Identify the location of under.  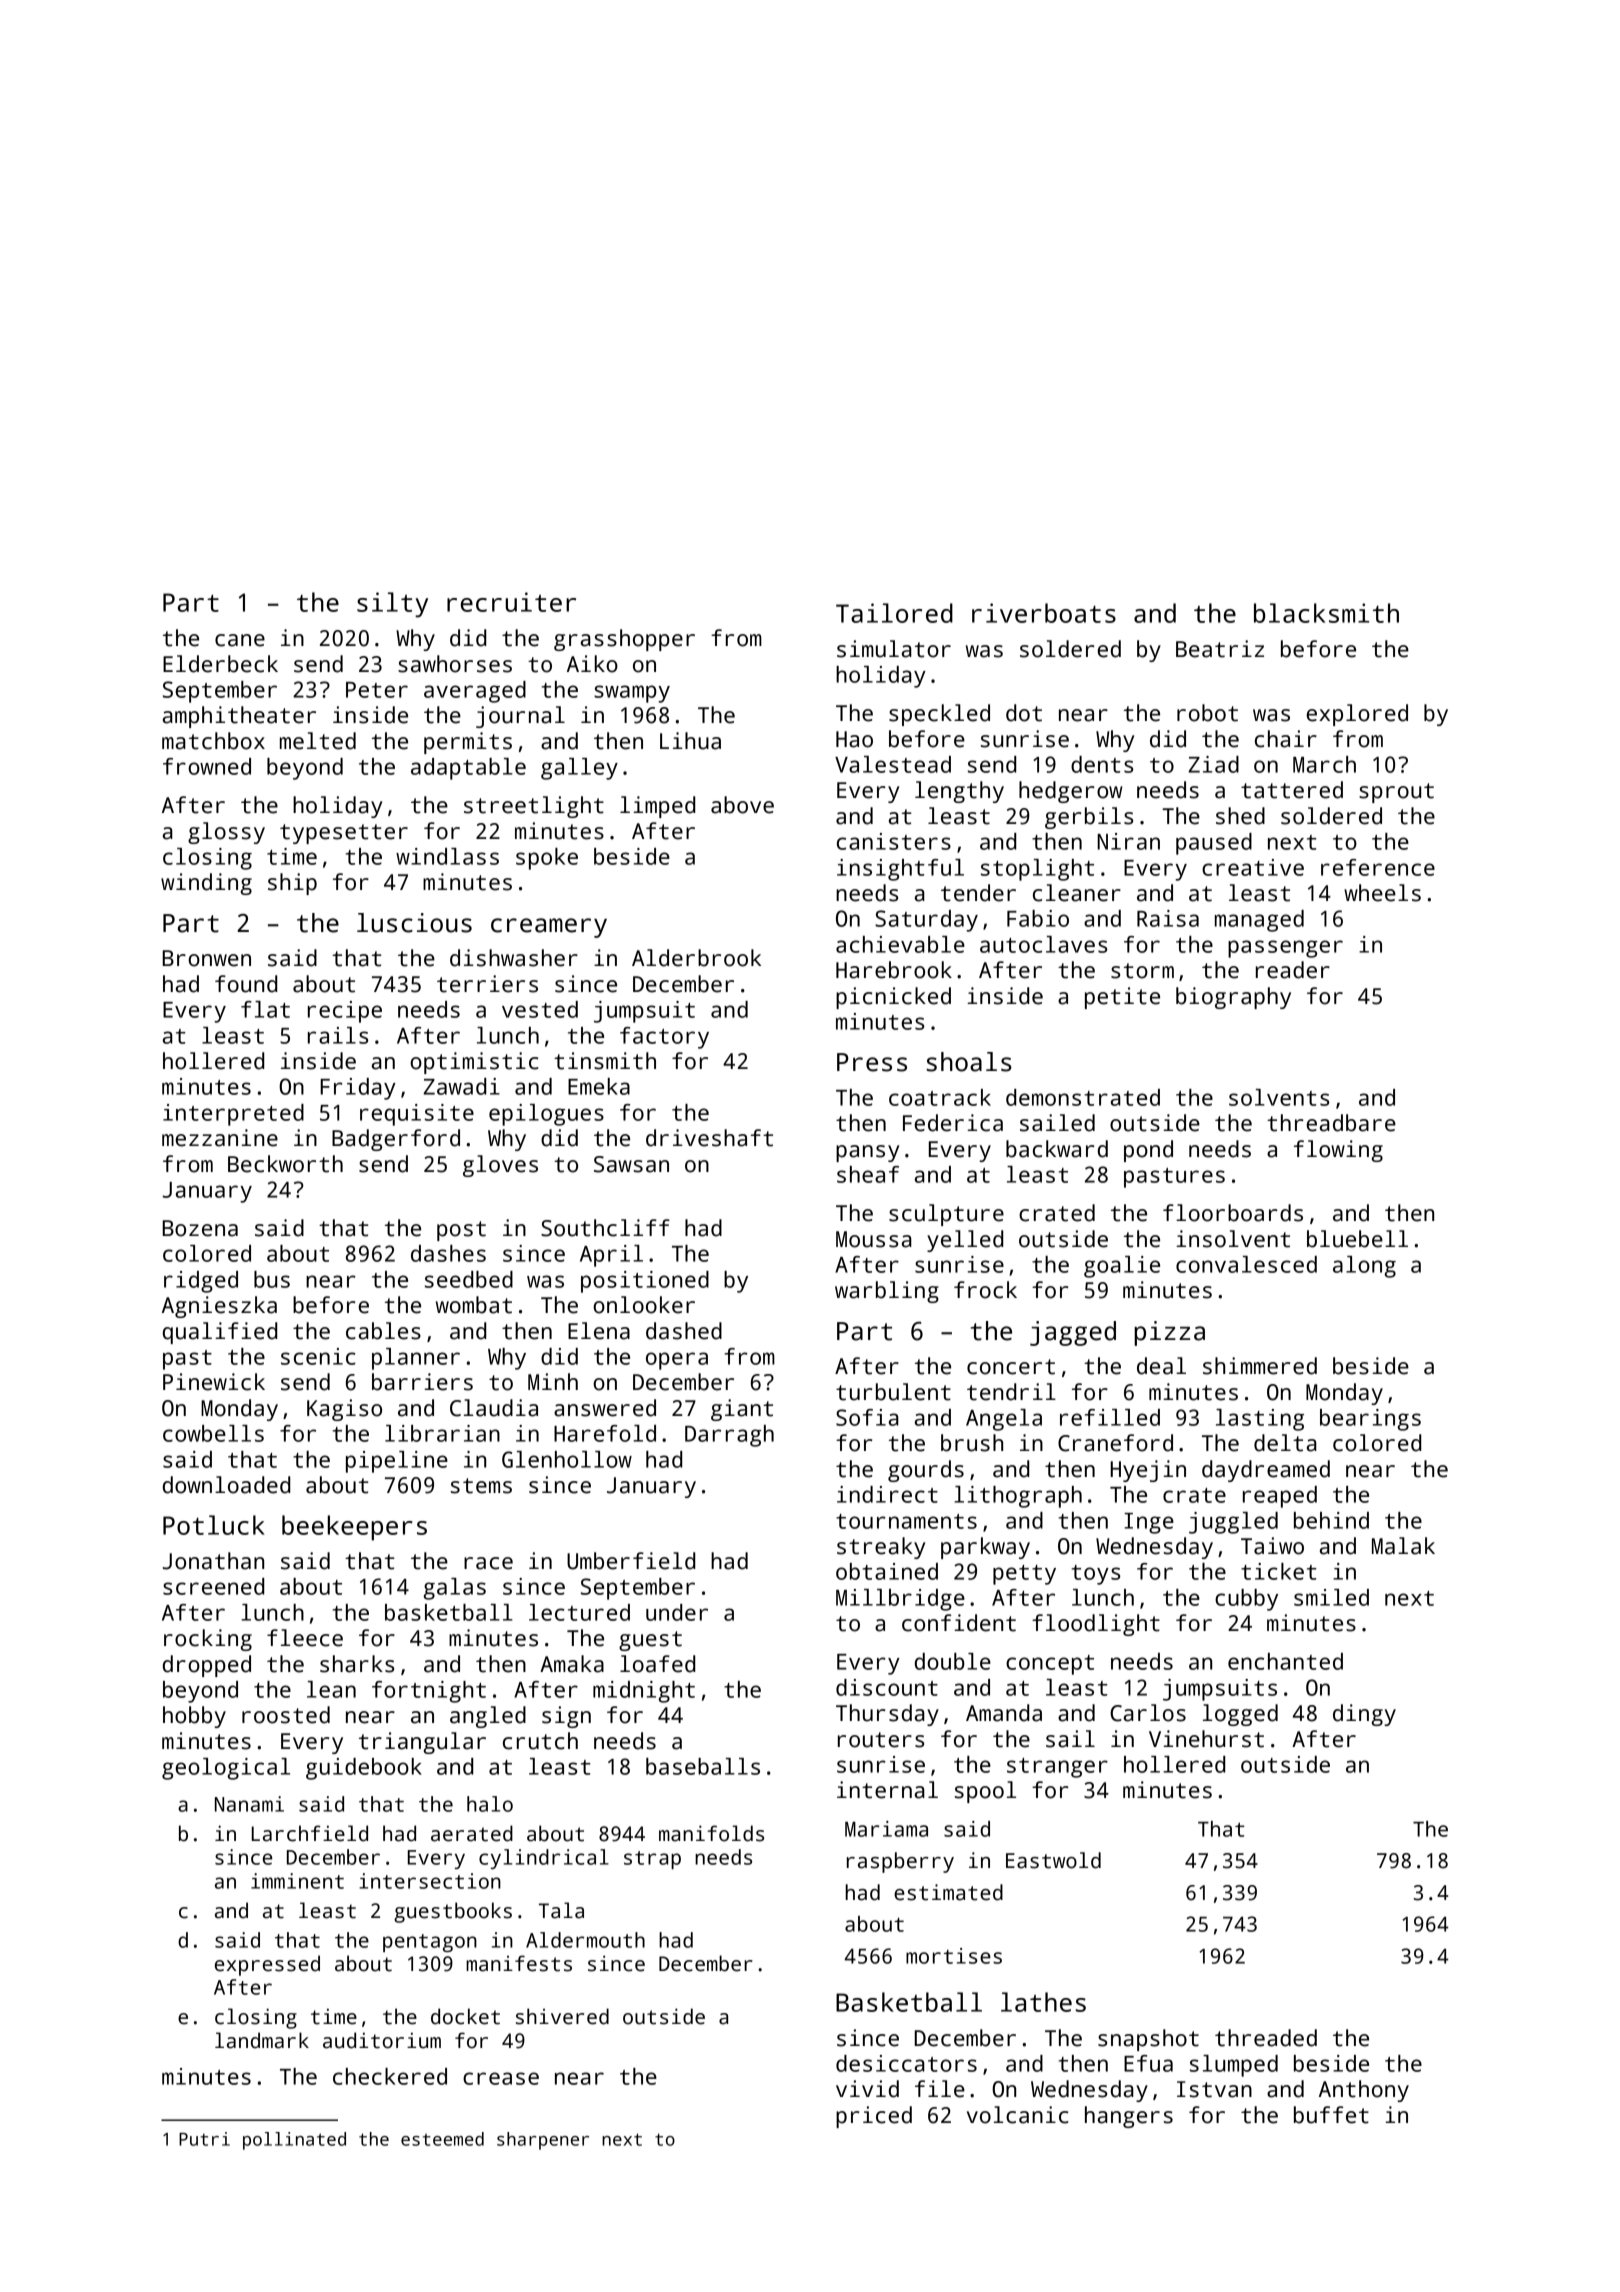
(677, 1612).
